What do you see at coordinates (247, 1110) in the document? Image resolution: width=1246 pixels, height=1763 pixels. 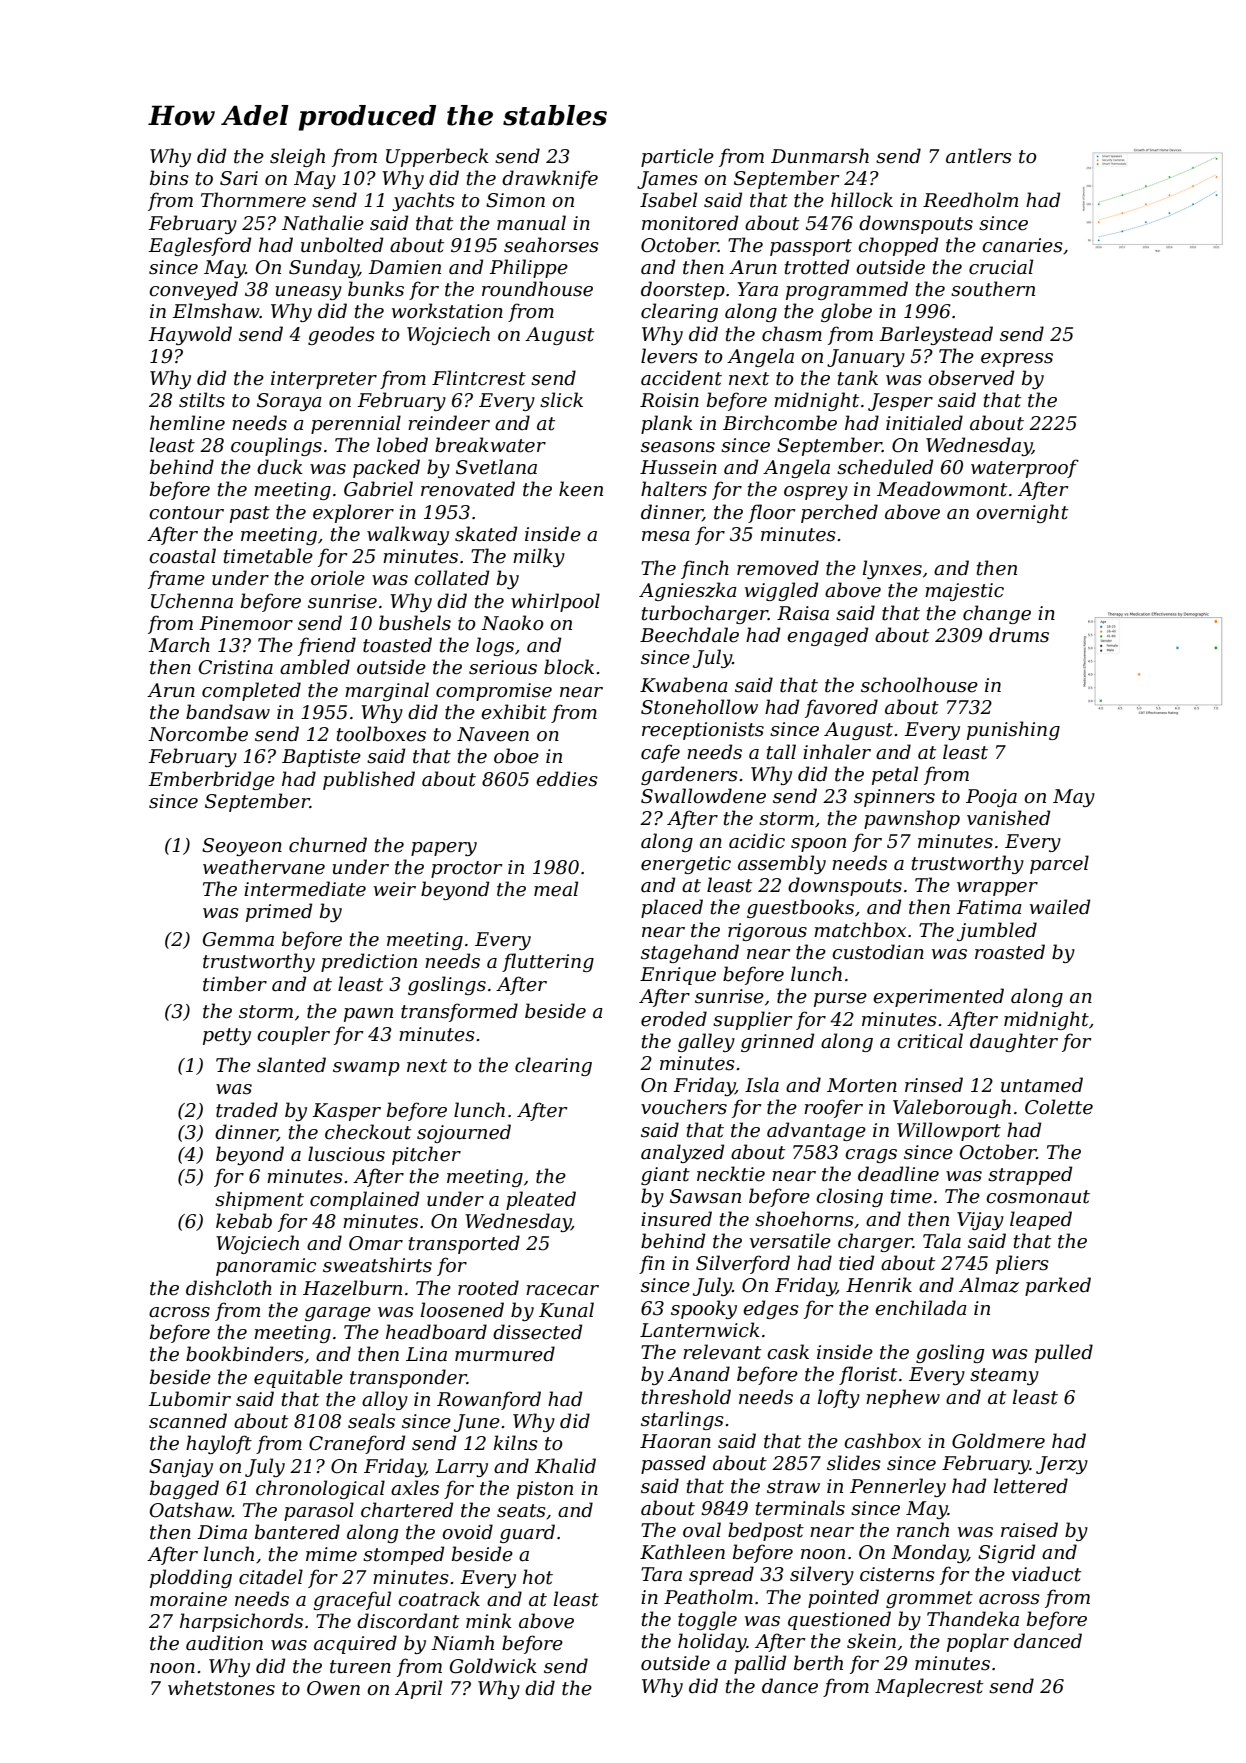 I see `traded` at bounding box center [247, 1110].
